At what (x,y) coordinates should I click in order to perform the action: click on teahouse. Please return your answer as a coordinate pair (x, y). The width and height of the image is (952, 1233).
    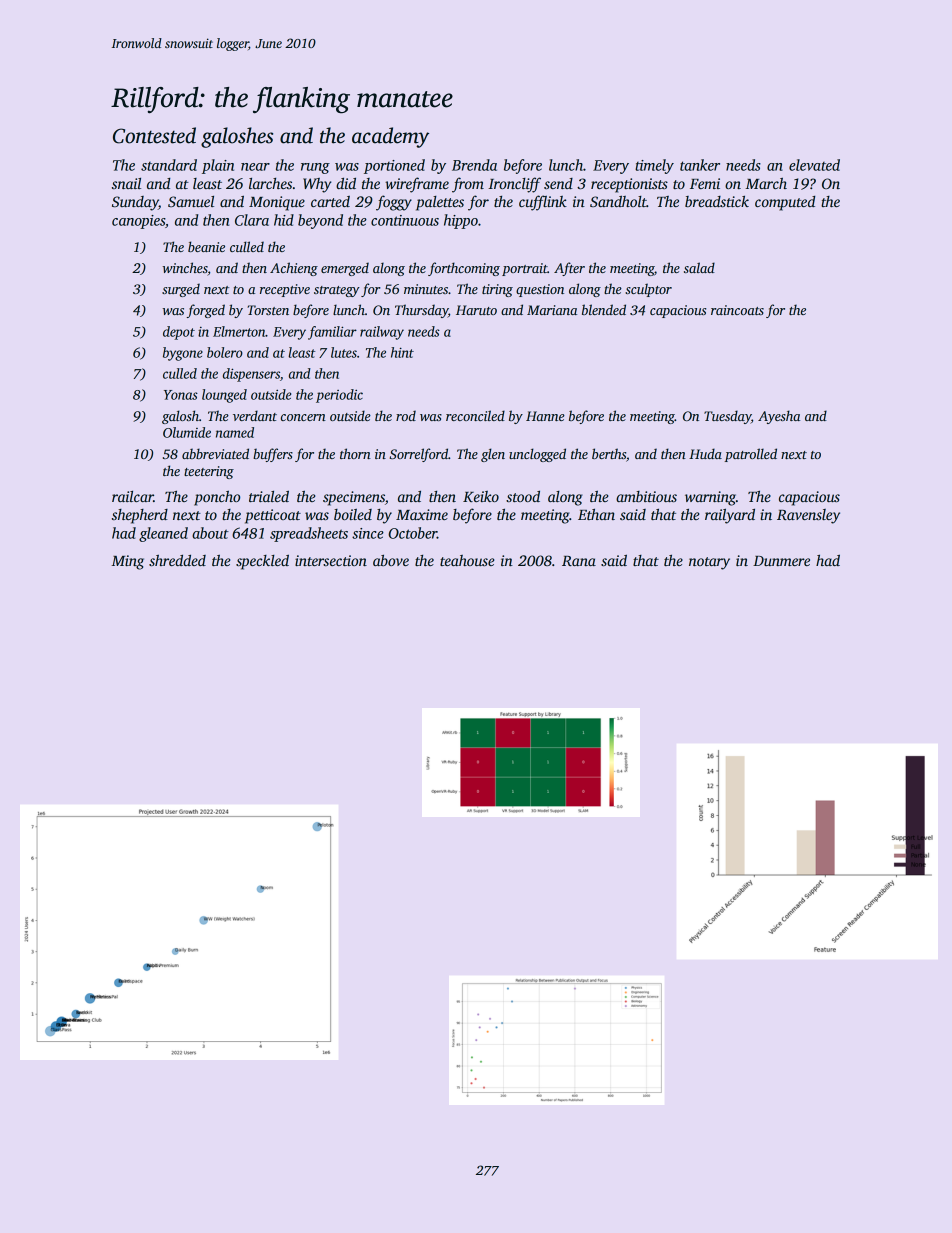
    Looking at the image, I should click on (467, 560).
